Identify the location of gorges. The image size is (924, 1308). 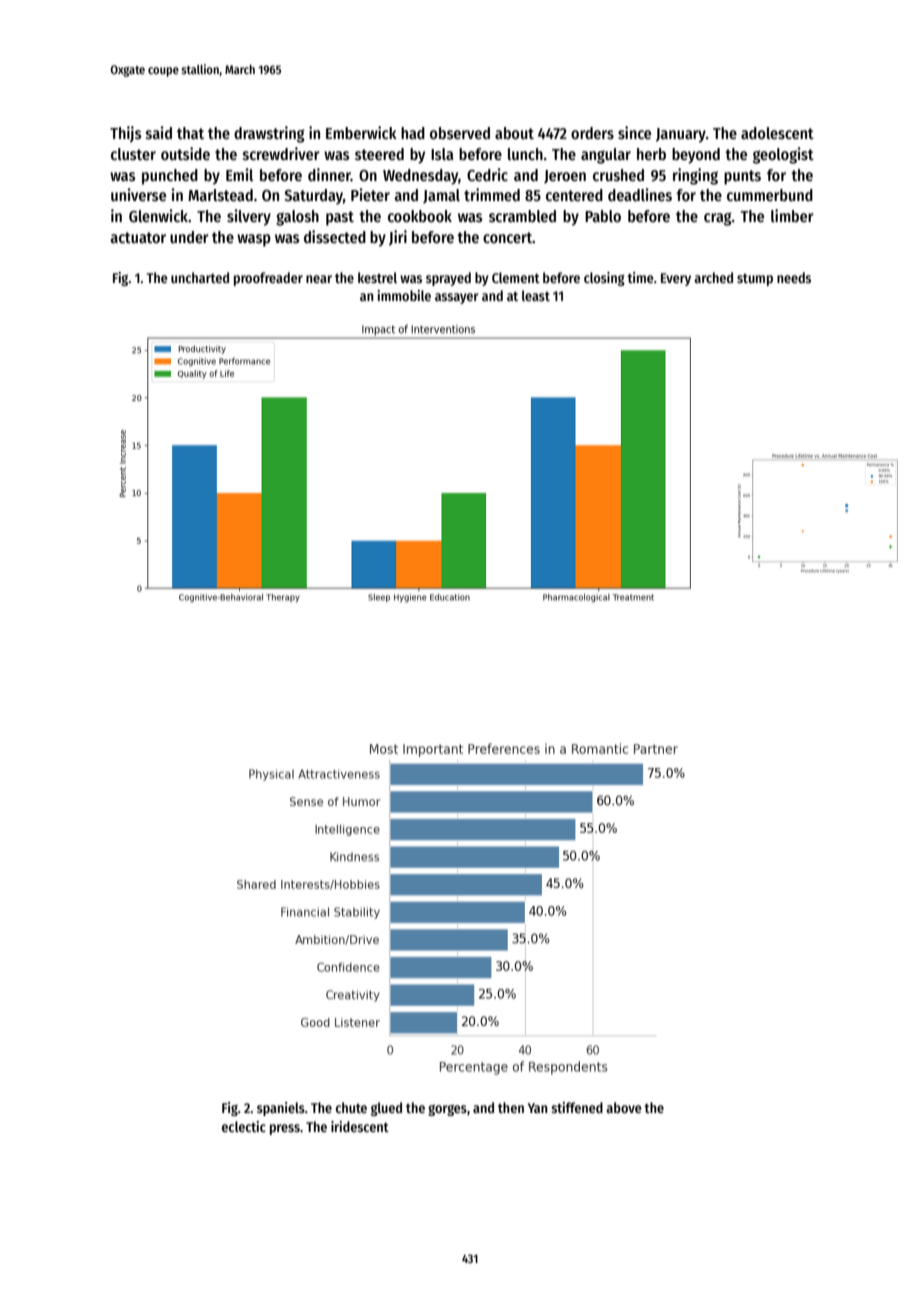
(447, 1110).
